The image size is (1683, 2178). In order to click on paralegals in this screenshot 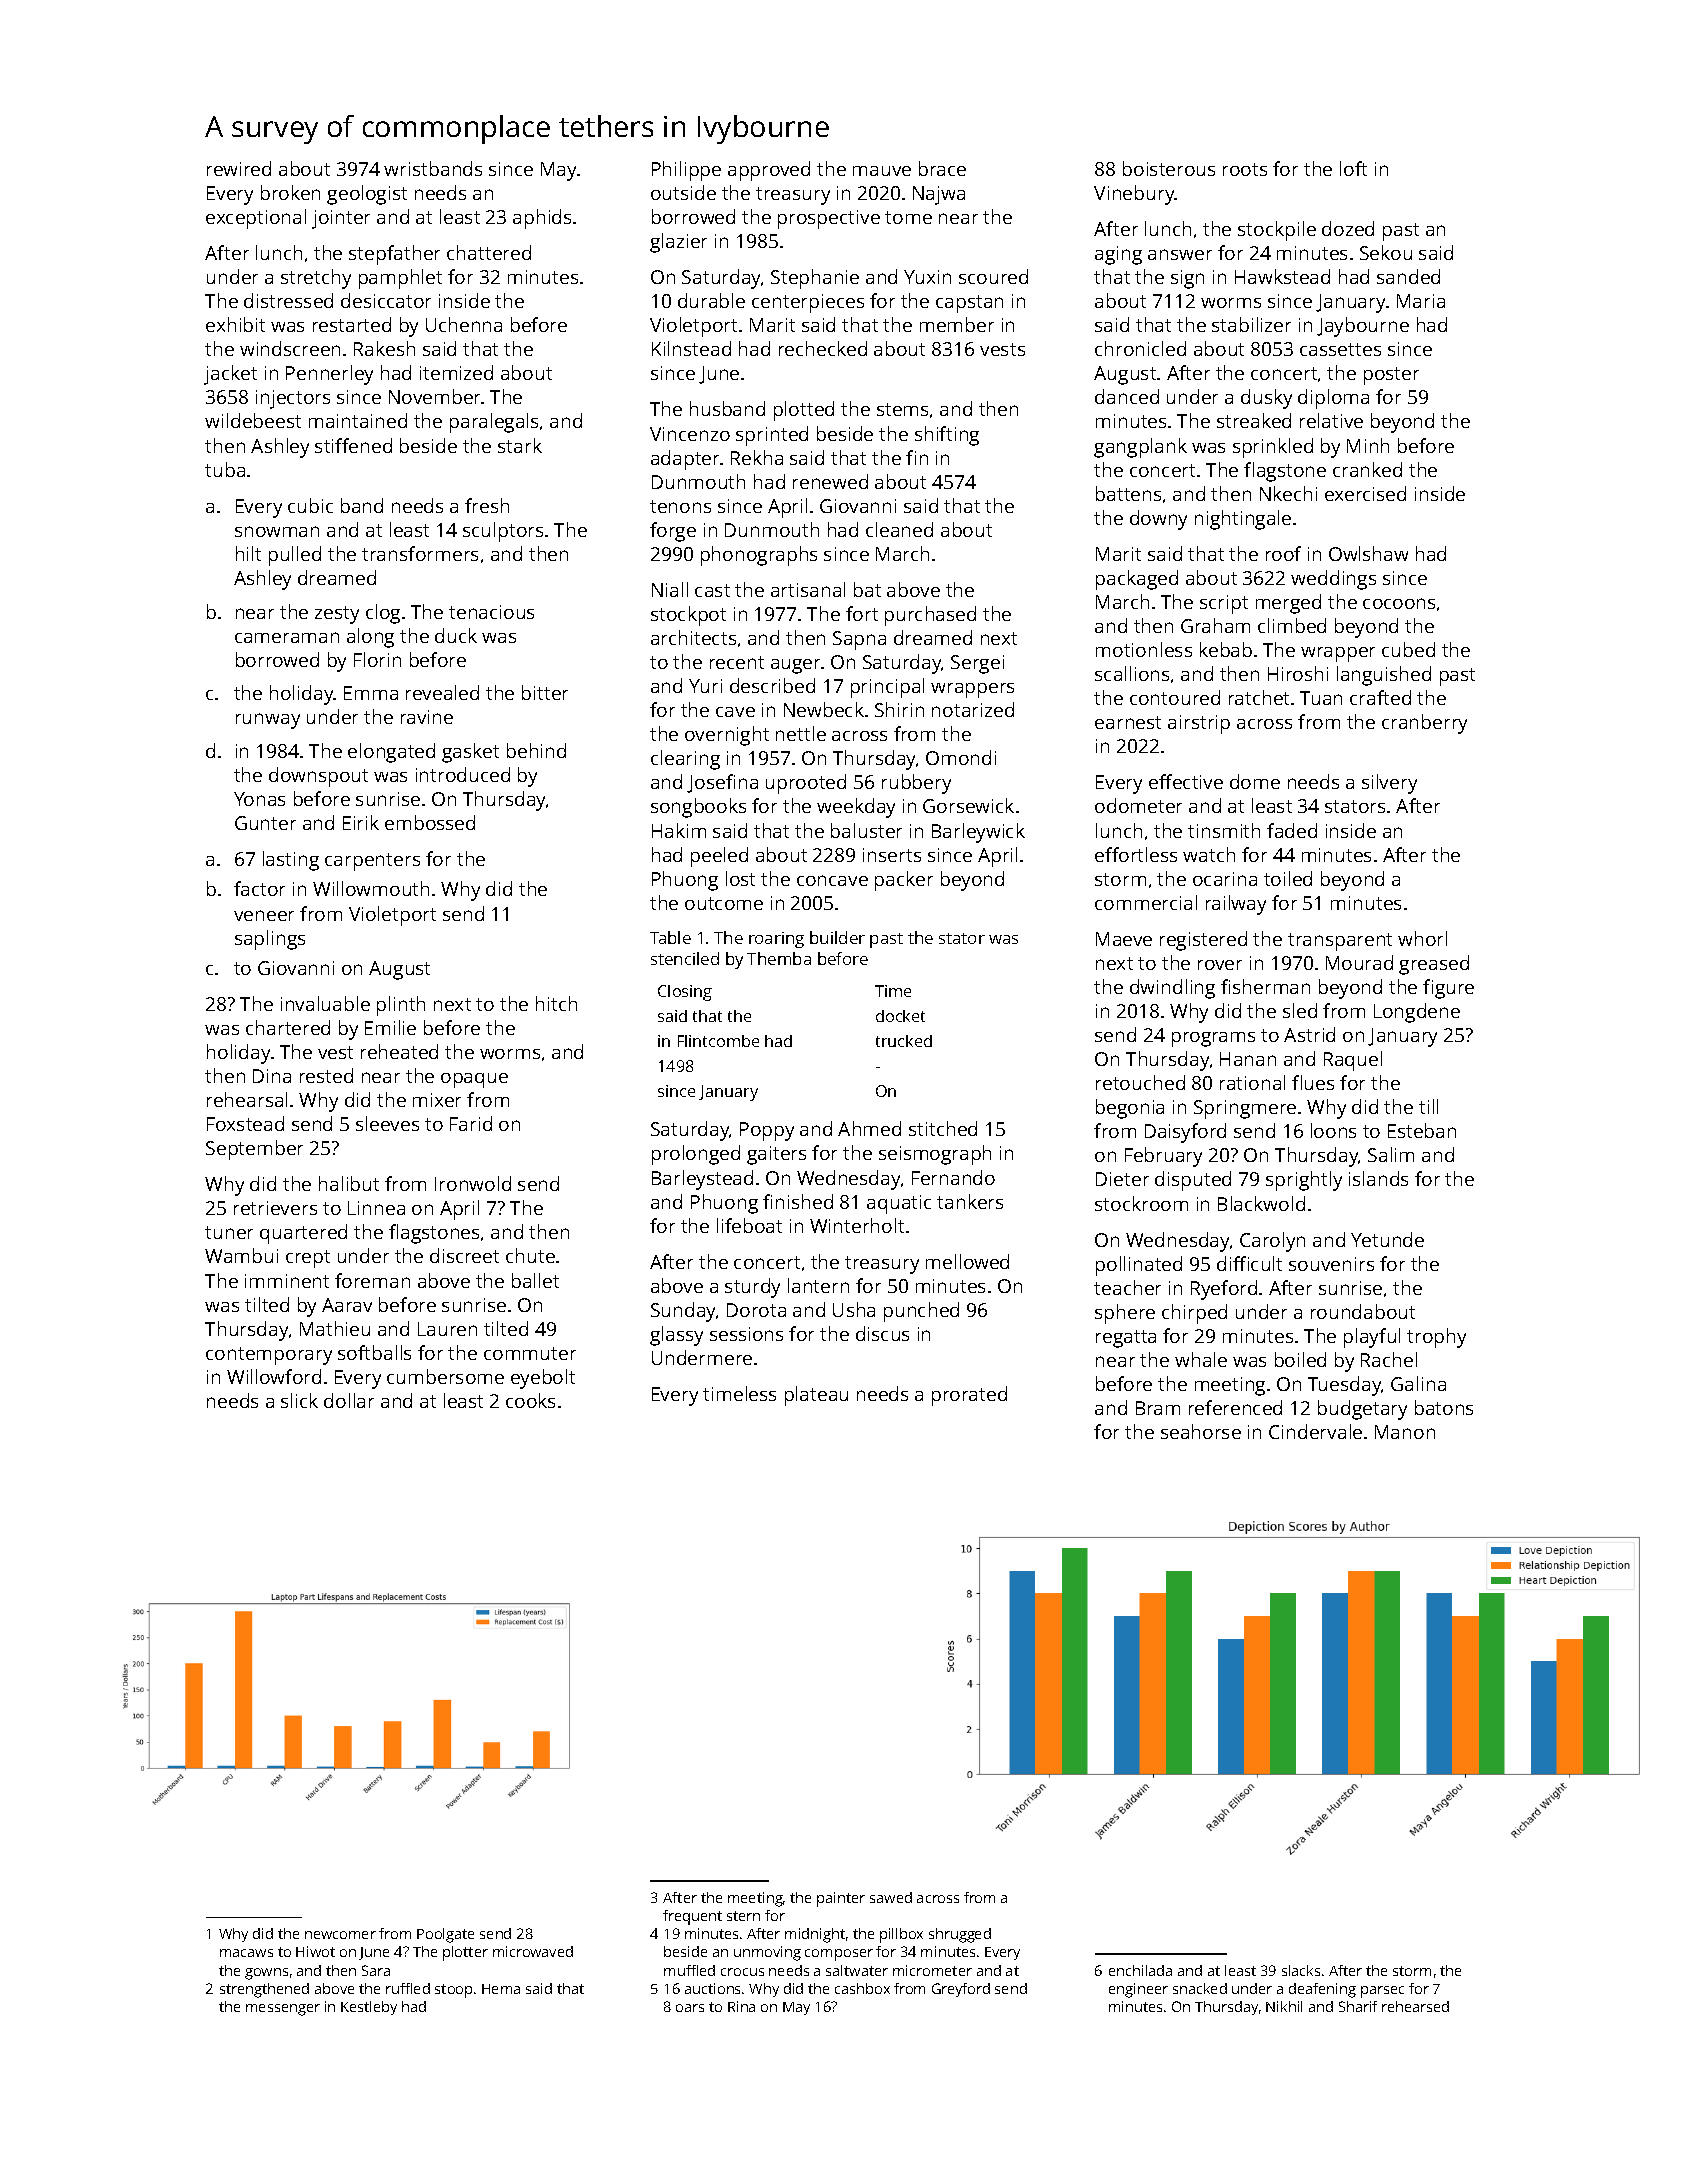, I will do `click(494, 423)`.
